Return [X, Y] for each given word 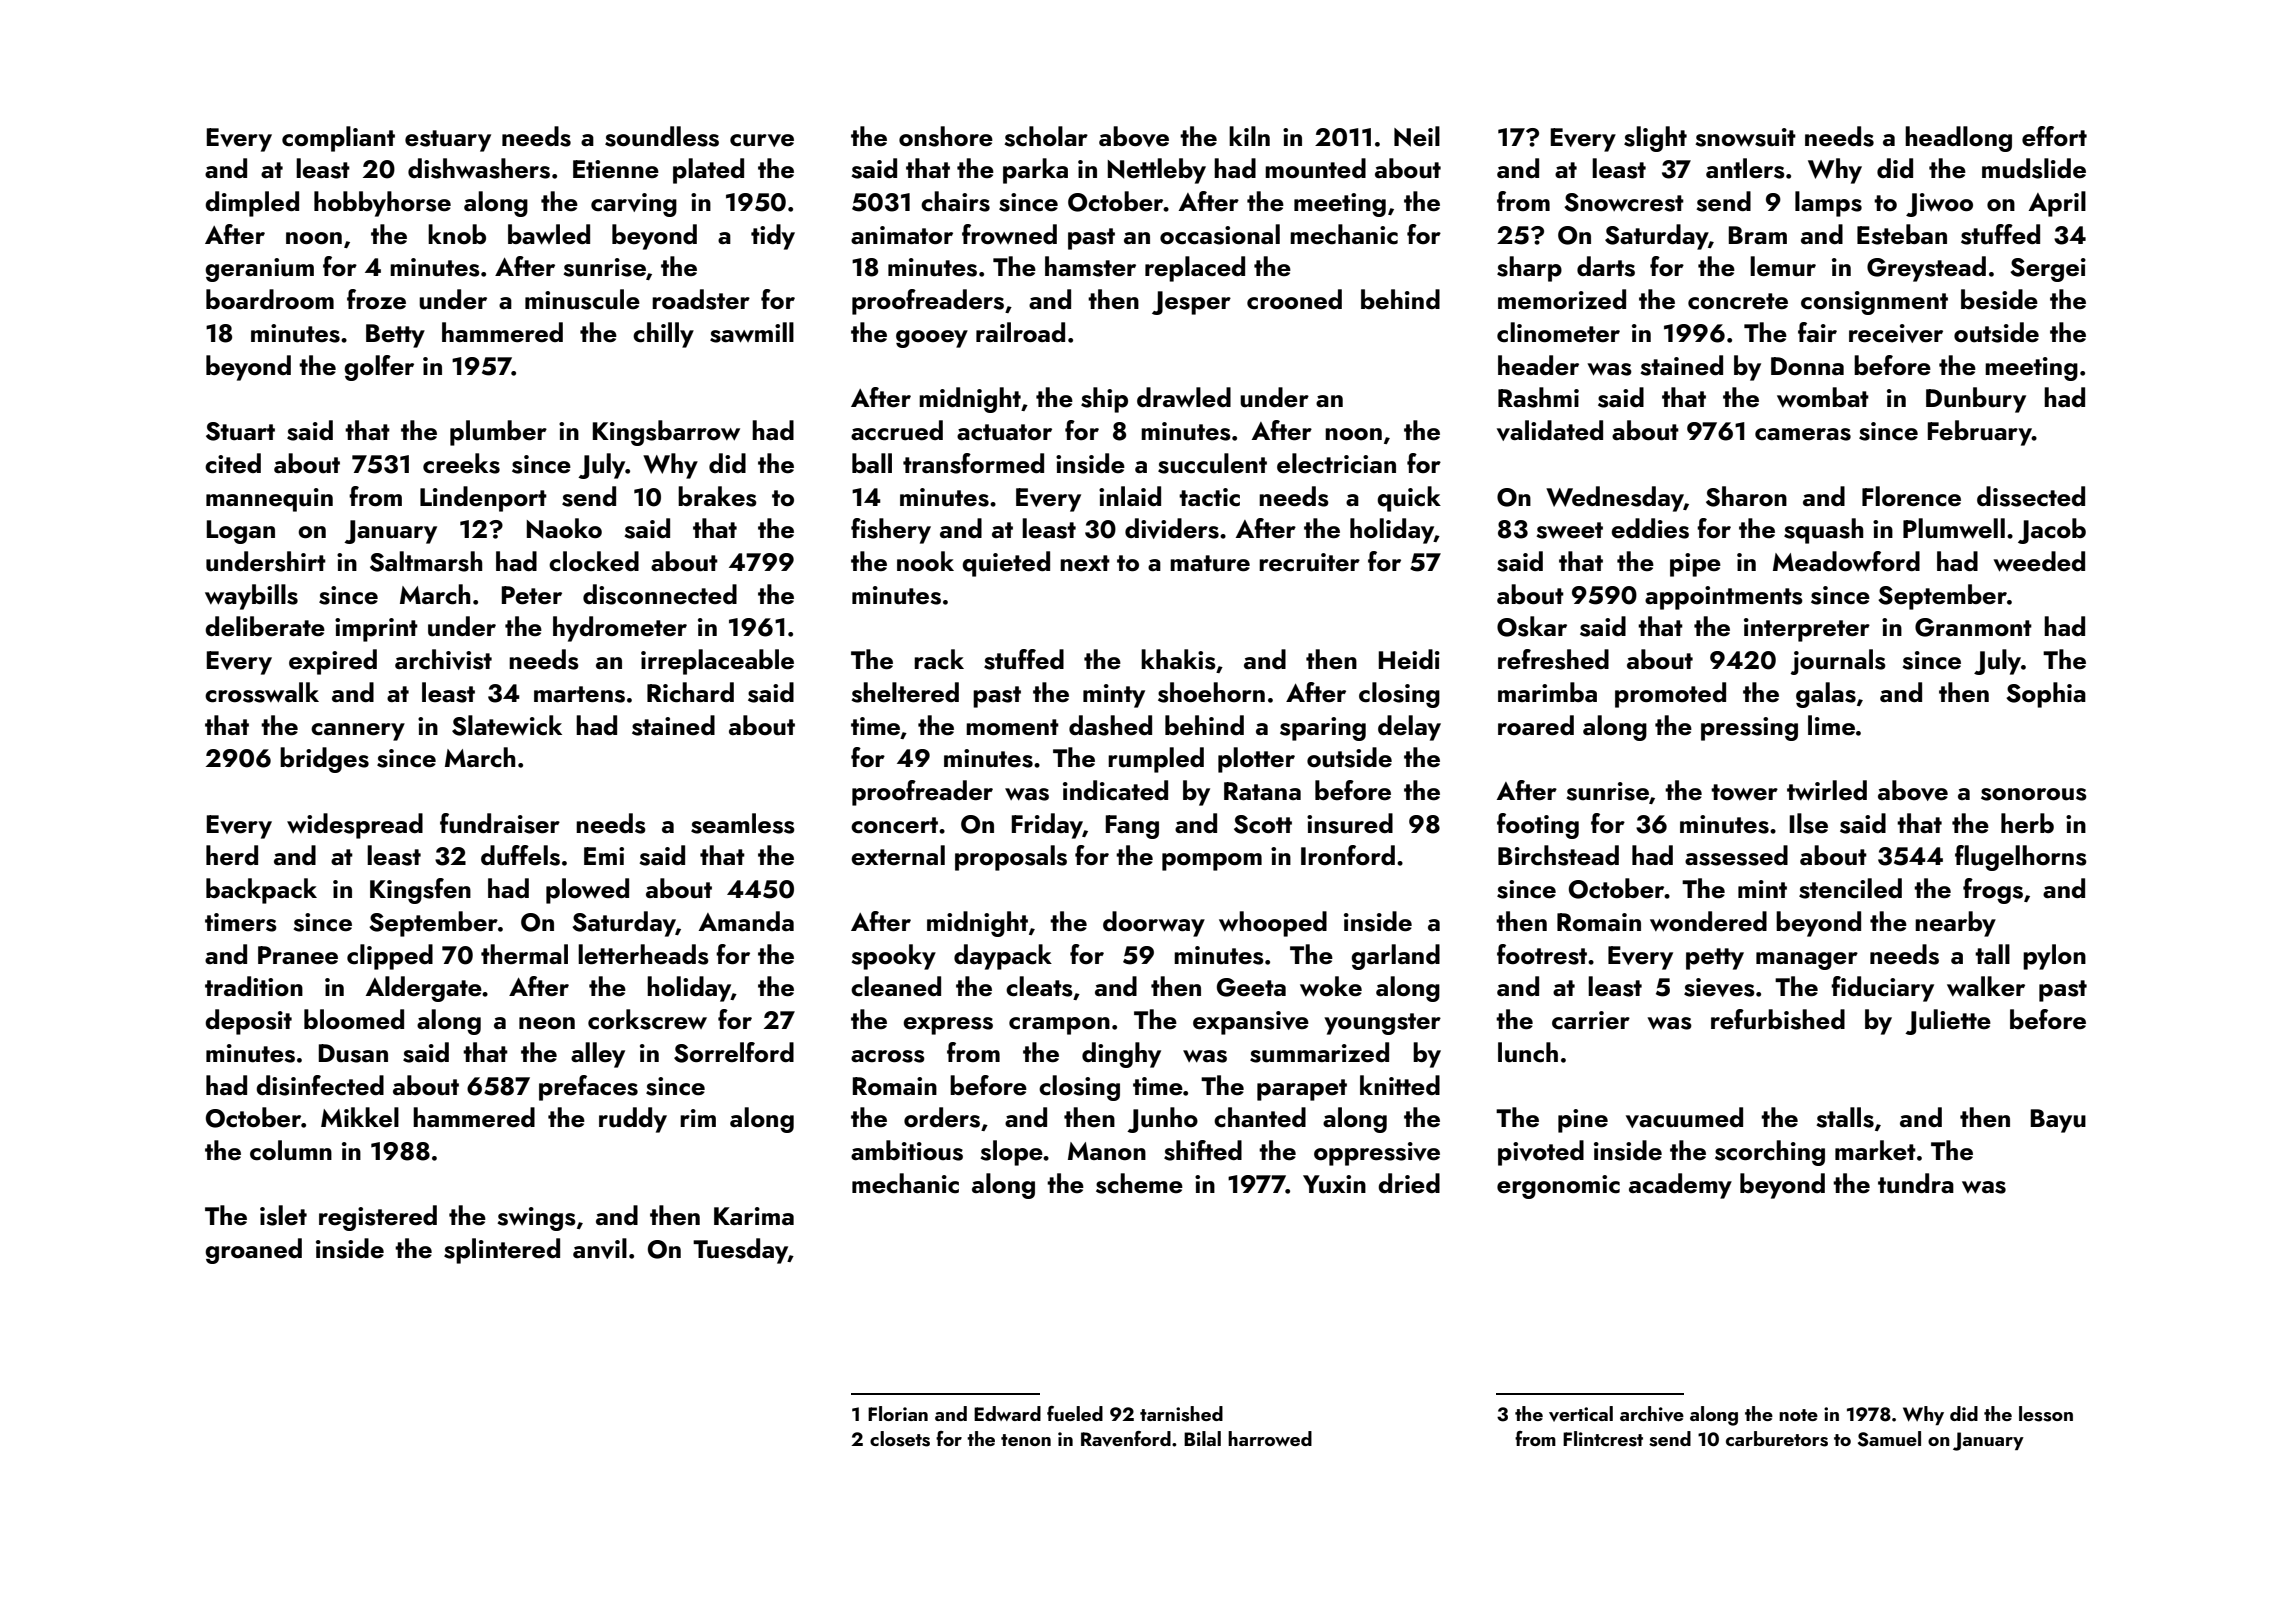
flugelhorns [2021, 858]
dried [1409, 1183]
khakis [1178, 659]
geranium [259, 270]
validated [1550, 430]
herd [232, 855]
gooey [932, 339]
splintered [502, 1251]
